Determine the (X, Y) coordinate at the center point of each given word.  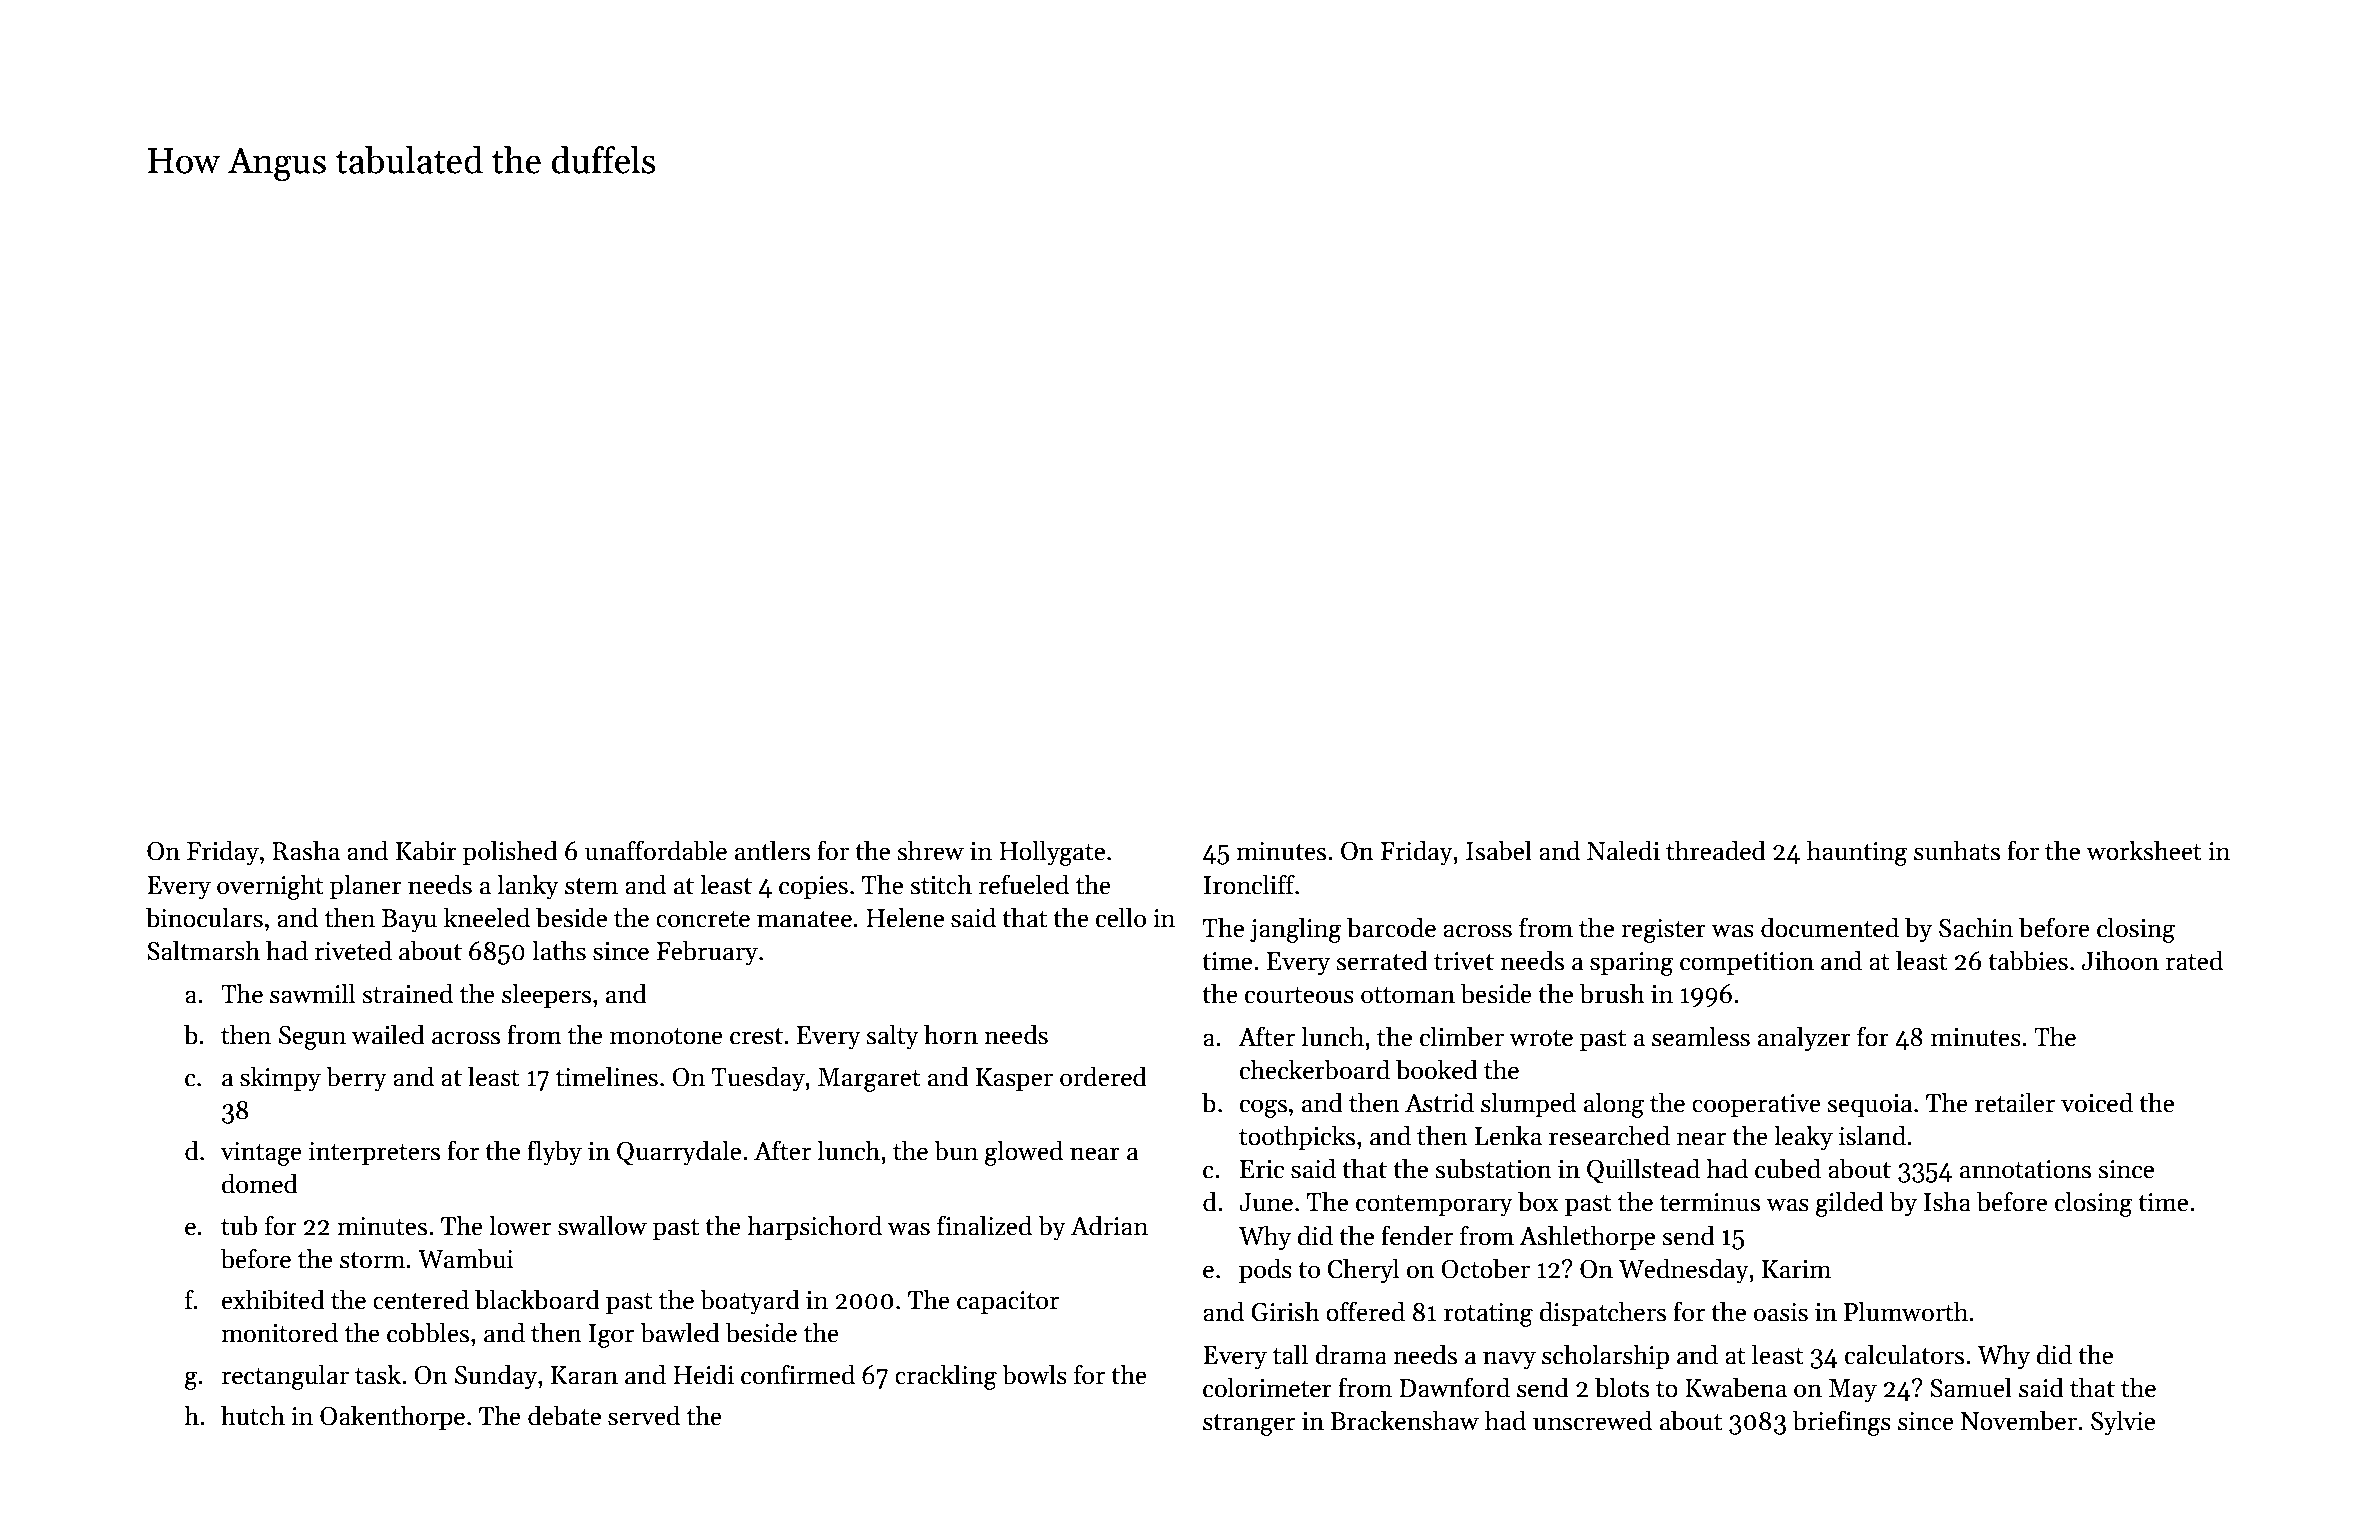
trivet (1464, 961)
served (644, 1415)
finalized (984, 1225)
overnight (270, 887)
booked (1437, 1069)
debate (564, 1415)
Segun (312, 1038)
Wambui (466, 1258)
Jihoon (2120, 960)
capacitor (1008, 1302)
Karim (1796, 1269)
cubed (1788, 1168)
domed (260, 1183)
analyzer (1804, 1039)
